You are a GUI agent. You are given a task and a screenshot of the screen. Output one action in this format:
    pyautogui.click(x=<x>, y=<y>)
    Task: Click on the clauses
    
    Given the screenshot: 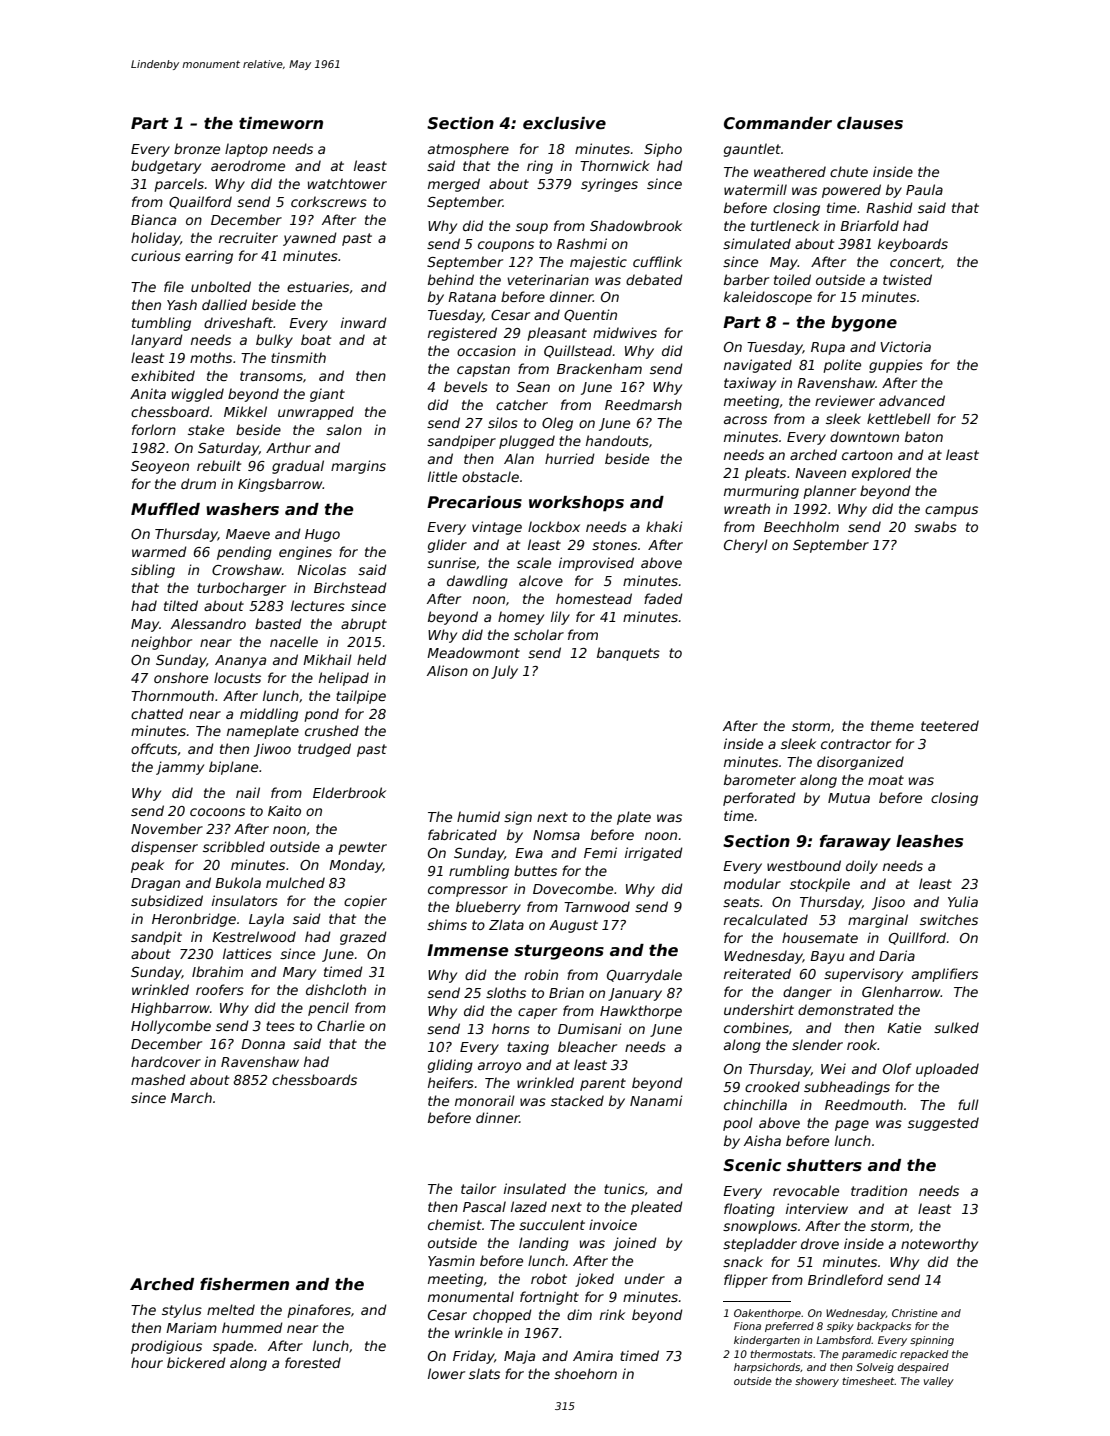 What is the action you would take?
    pyautogui.click(x=870, y=123)
